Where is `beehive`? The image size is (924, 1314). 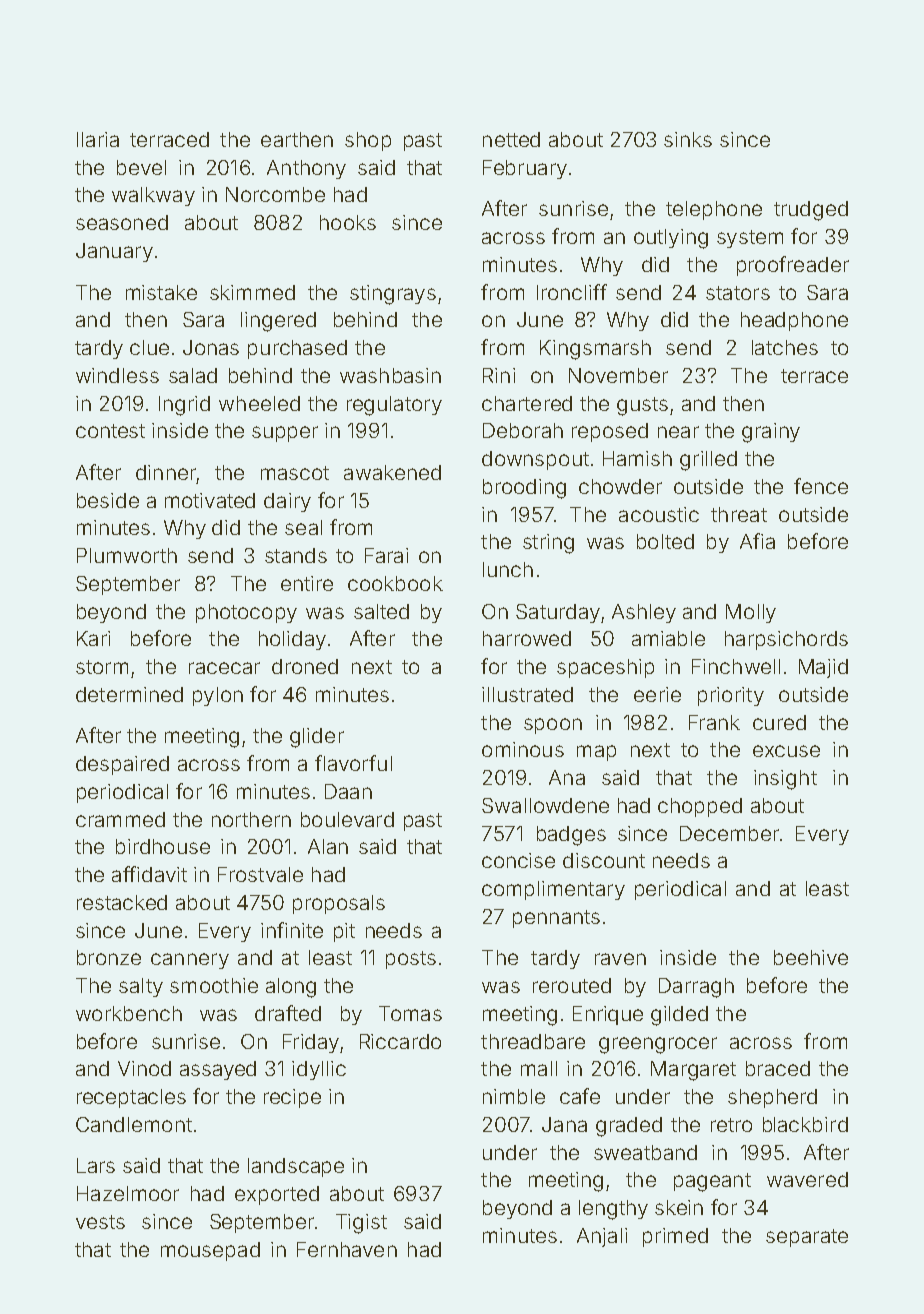
beehive is located at coordinates (811, 957).
